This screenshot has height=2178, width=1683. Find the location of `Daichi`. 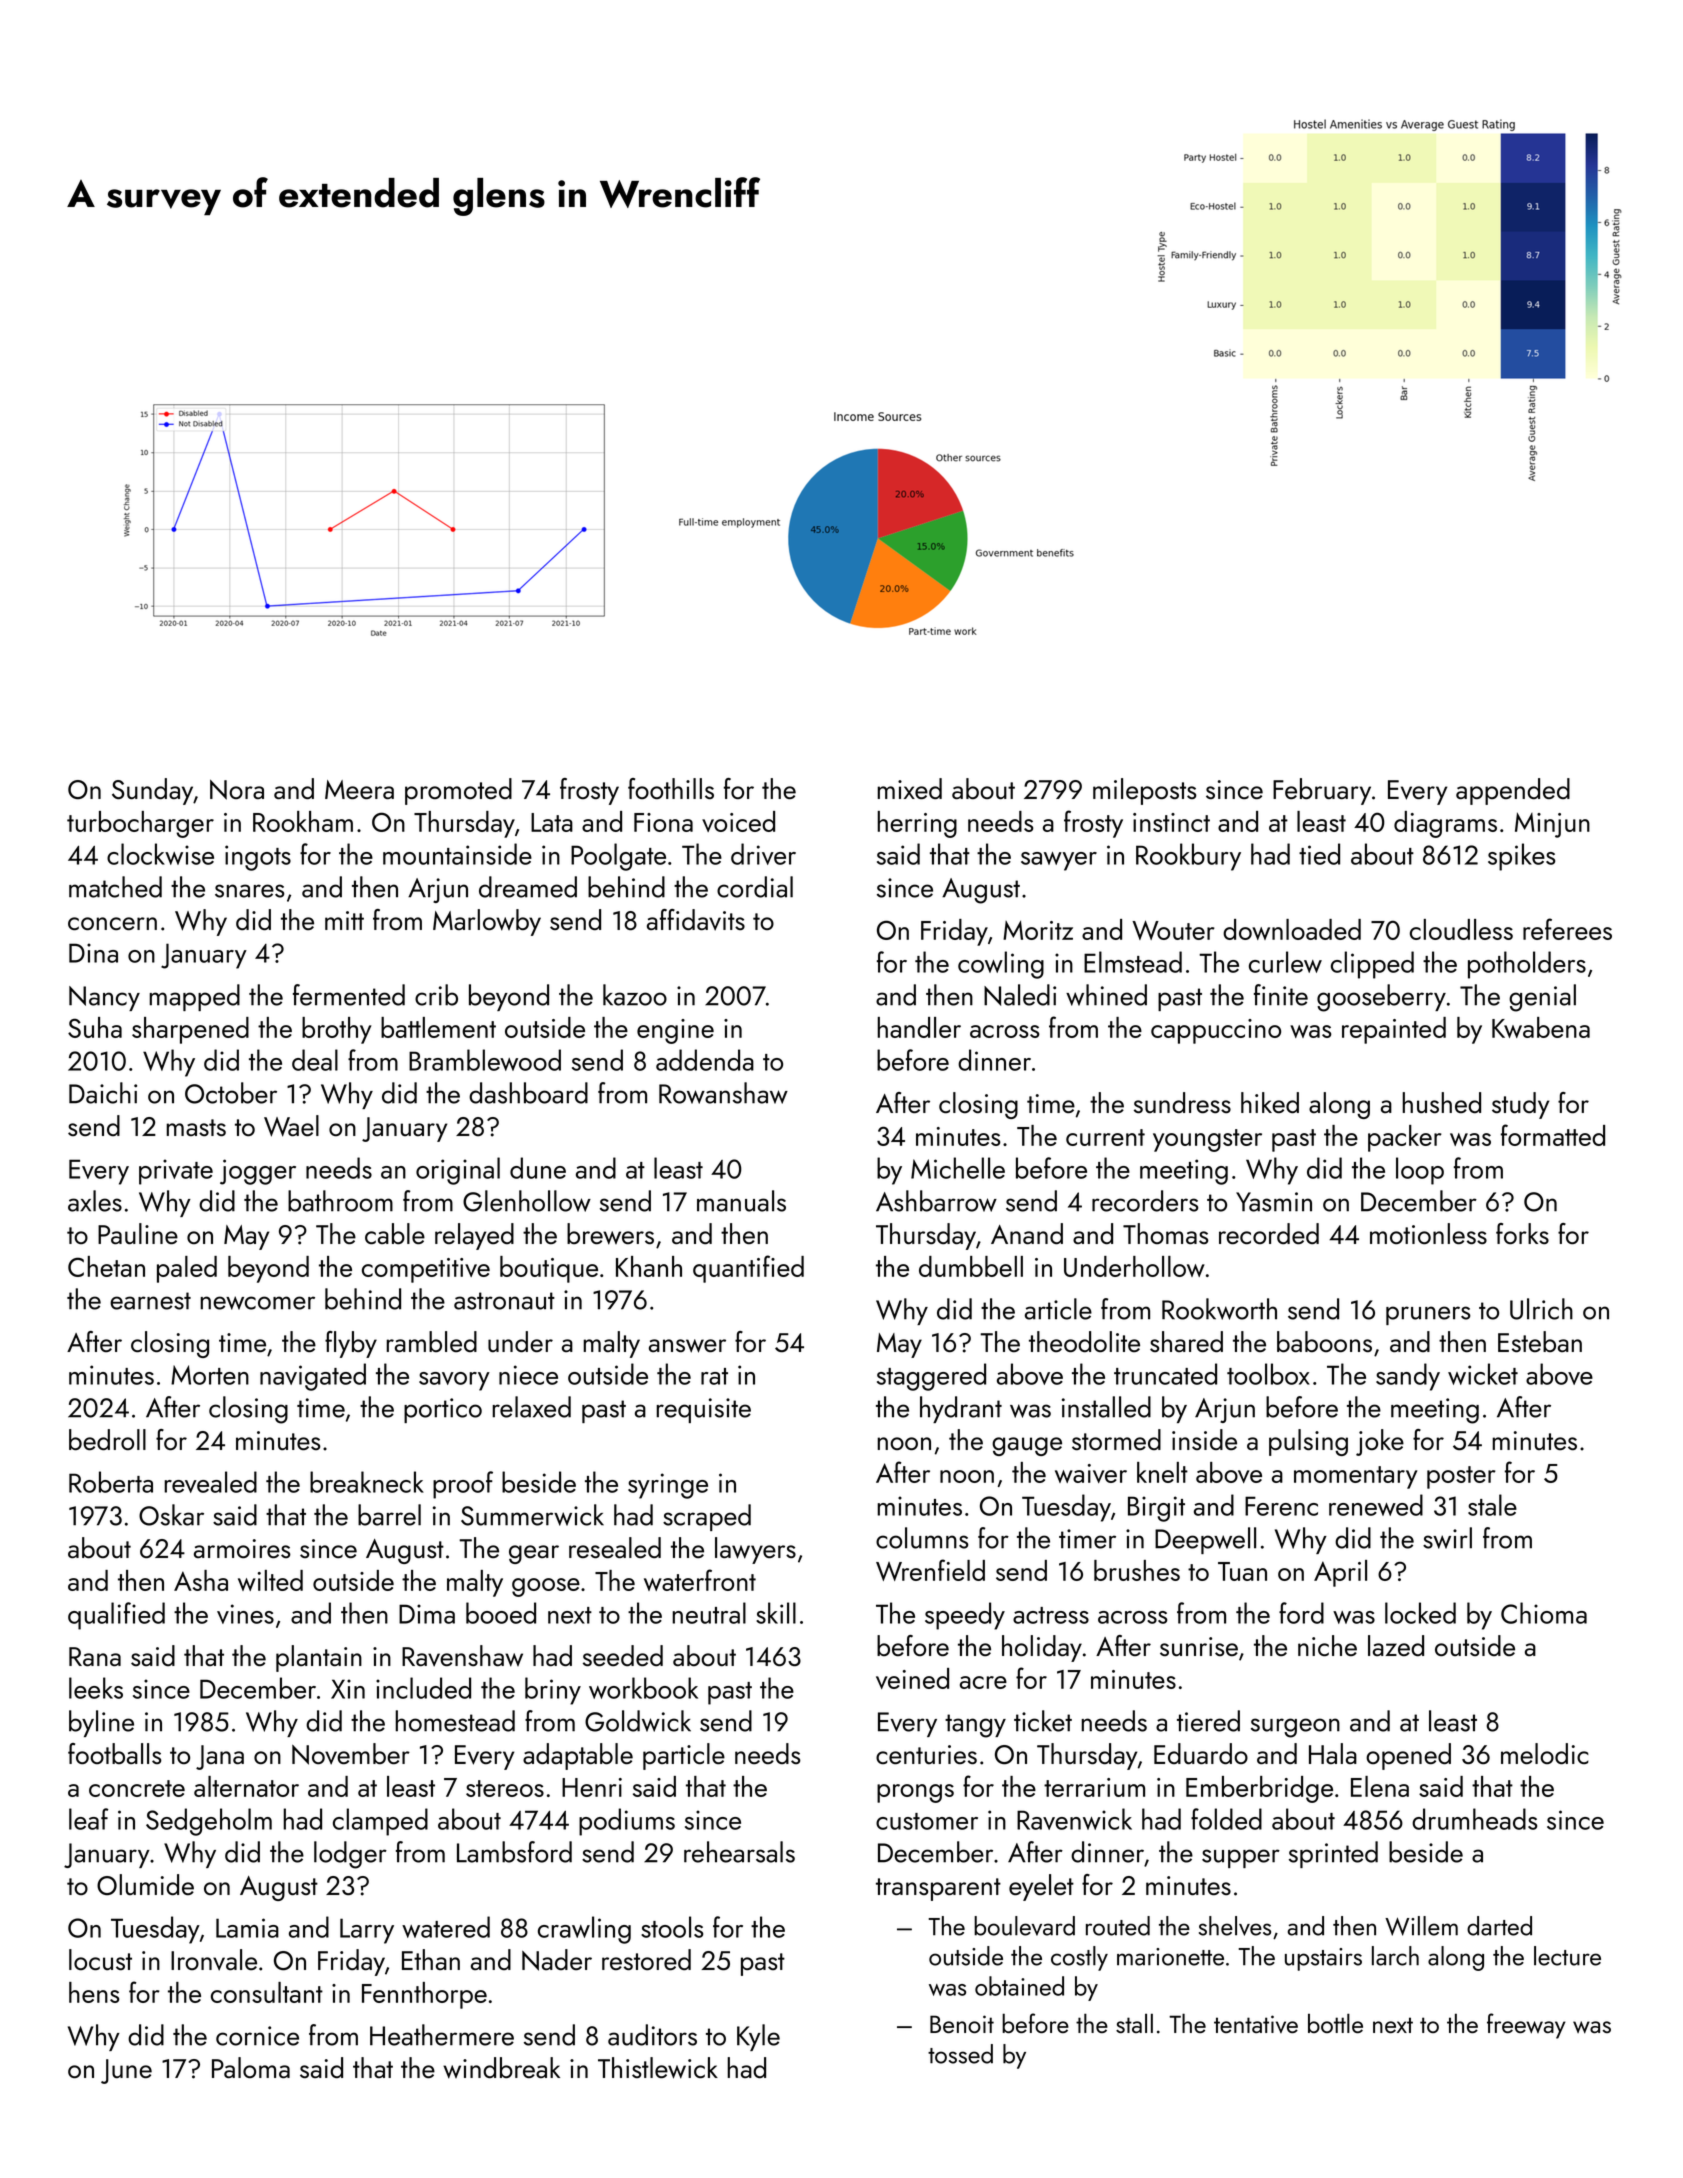

Daichi is located at coordinates (103, 1093).
